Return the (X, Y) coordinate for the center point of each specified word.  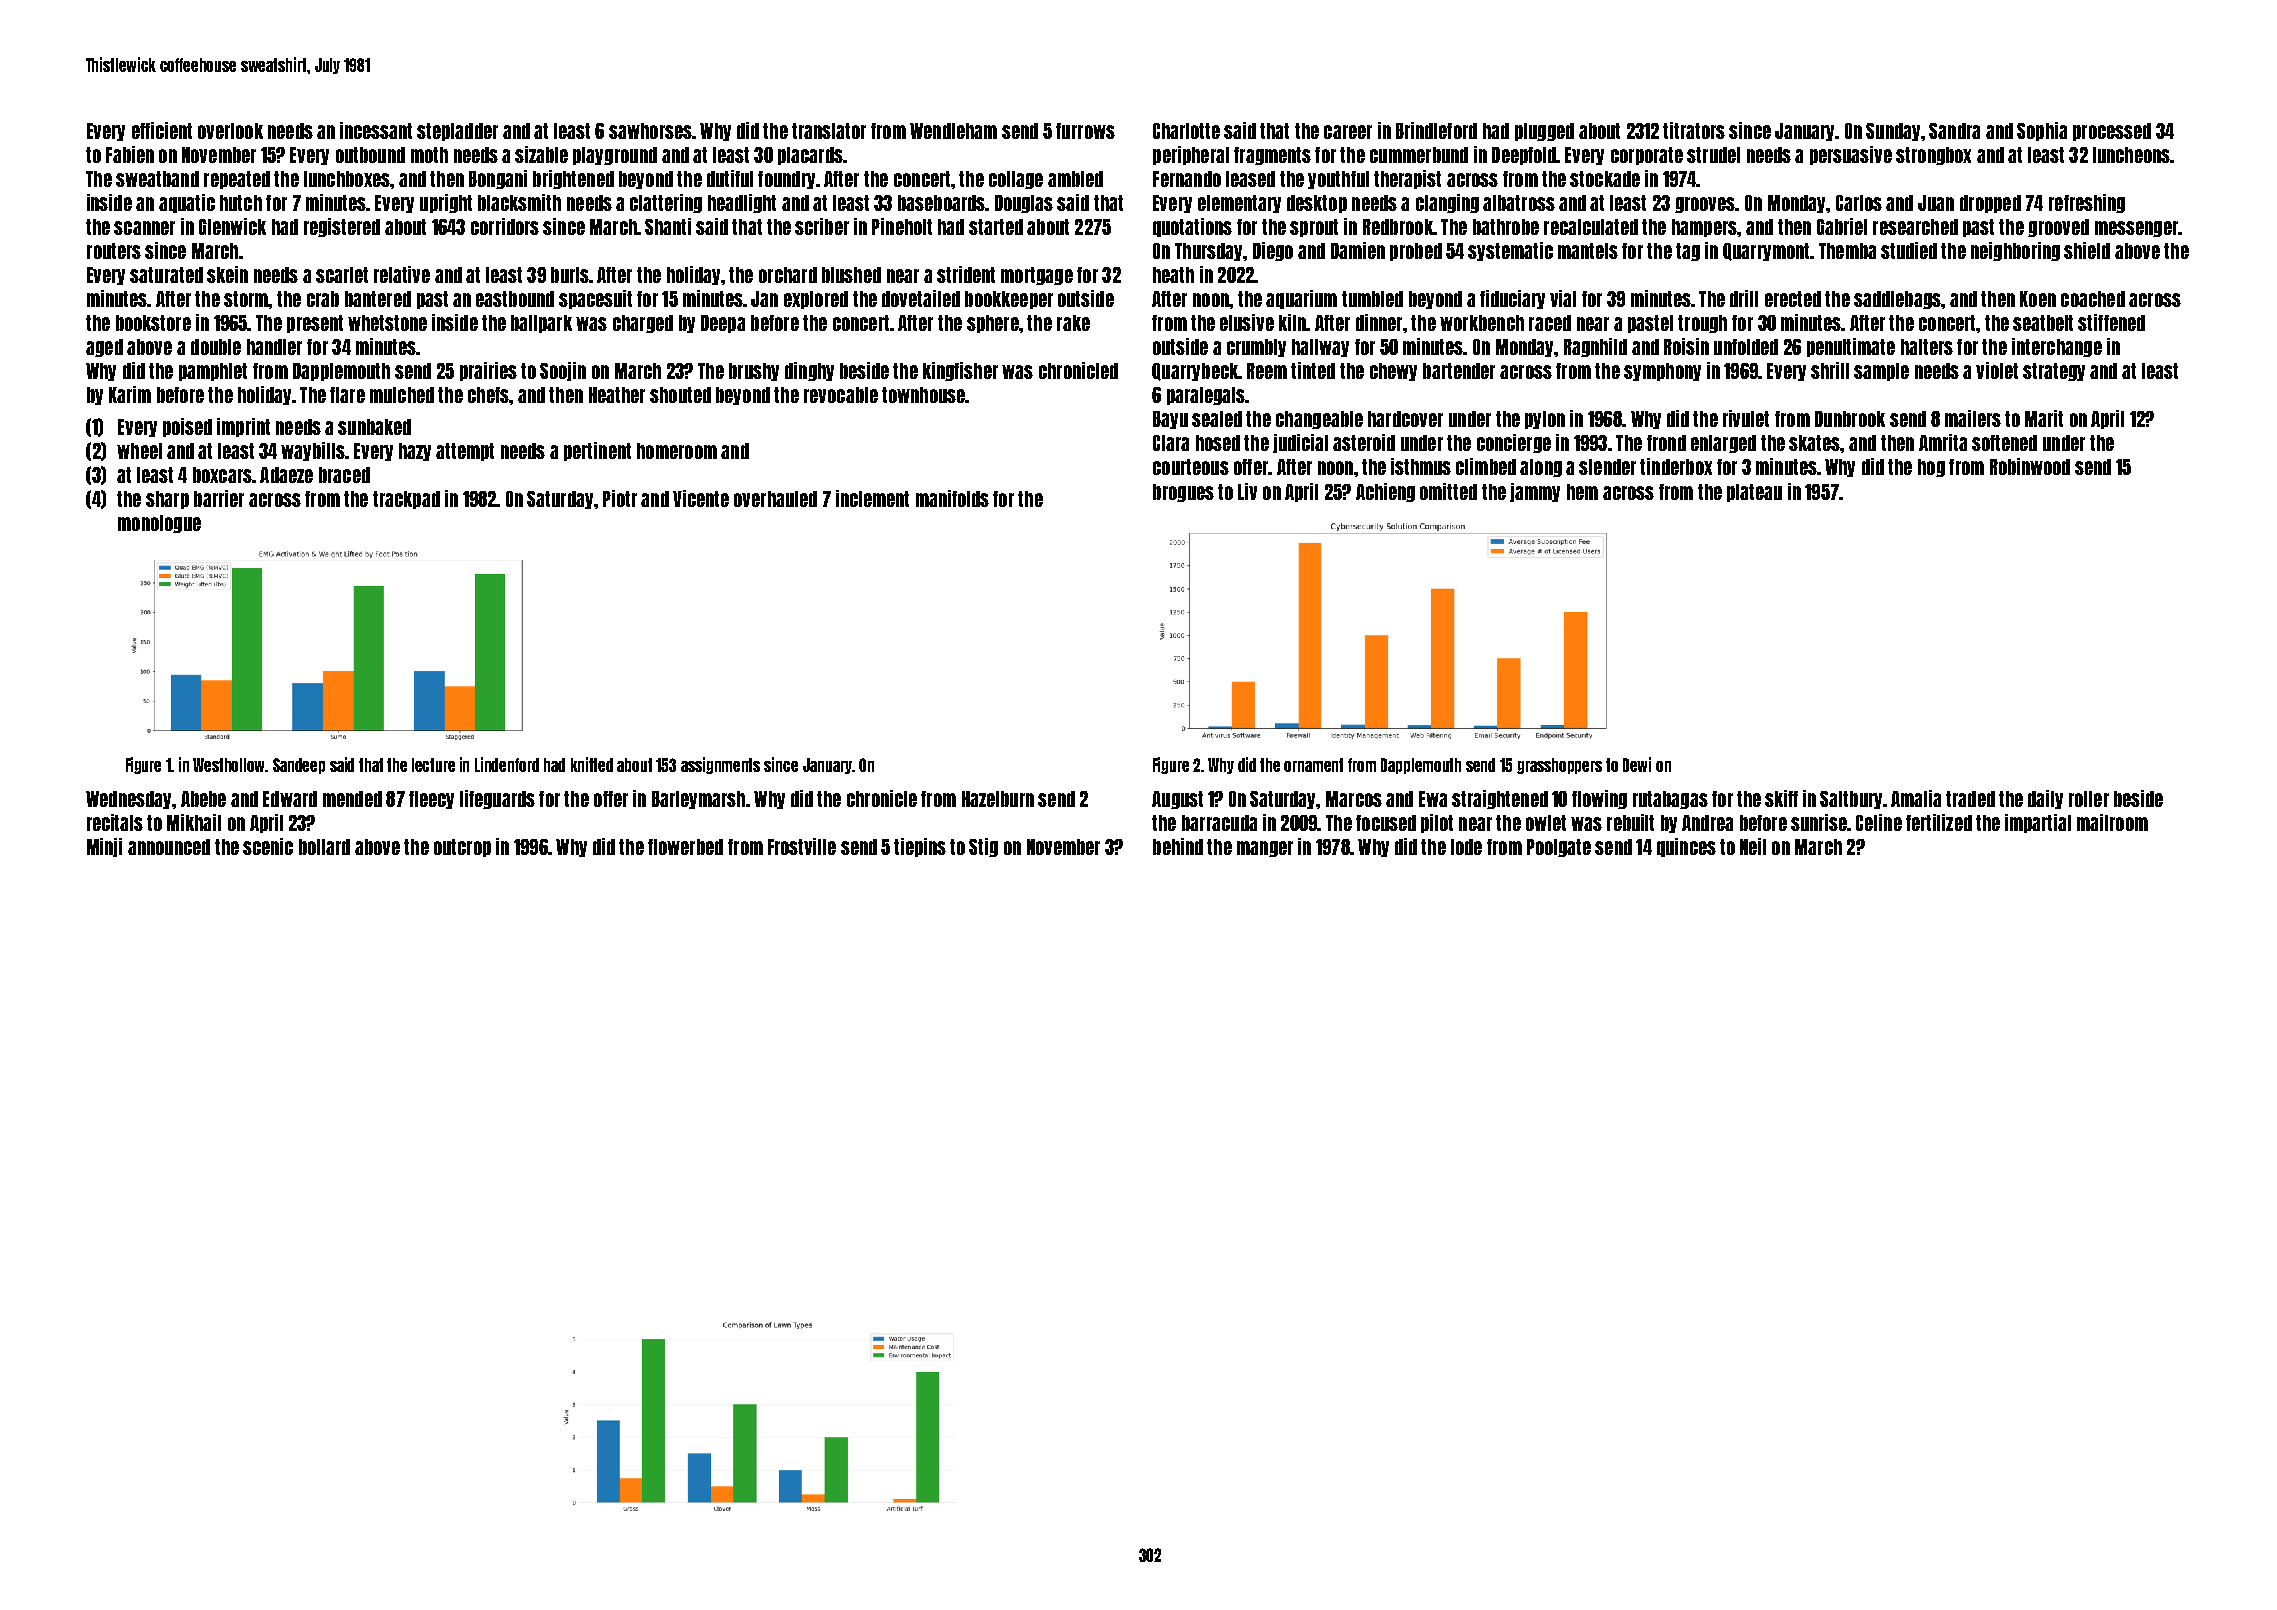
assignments (720, 765)
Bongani (498, 179)
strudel (1713, 155)
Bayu (1170, 420)
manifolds (952, 498)
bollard (324, 847)
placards (810, 156)
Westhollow (229, 765)
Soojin (563, 371)
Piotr (620, 498)
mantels (1588, 251)
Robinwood (2030, 466)
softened (2004, 443)
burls (570, 275)
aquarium (1301, 299)
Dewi (1637, 764)
